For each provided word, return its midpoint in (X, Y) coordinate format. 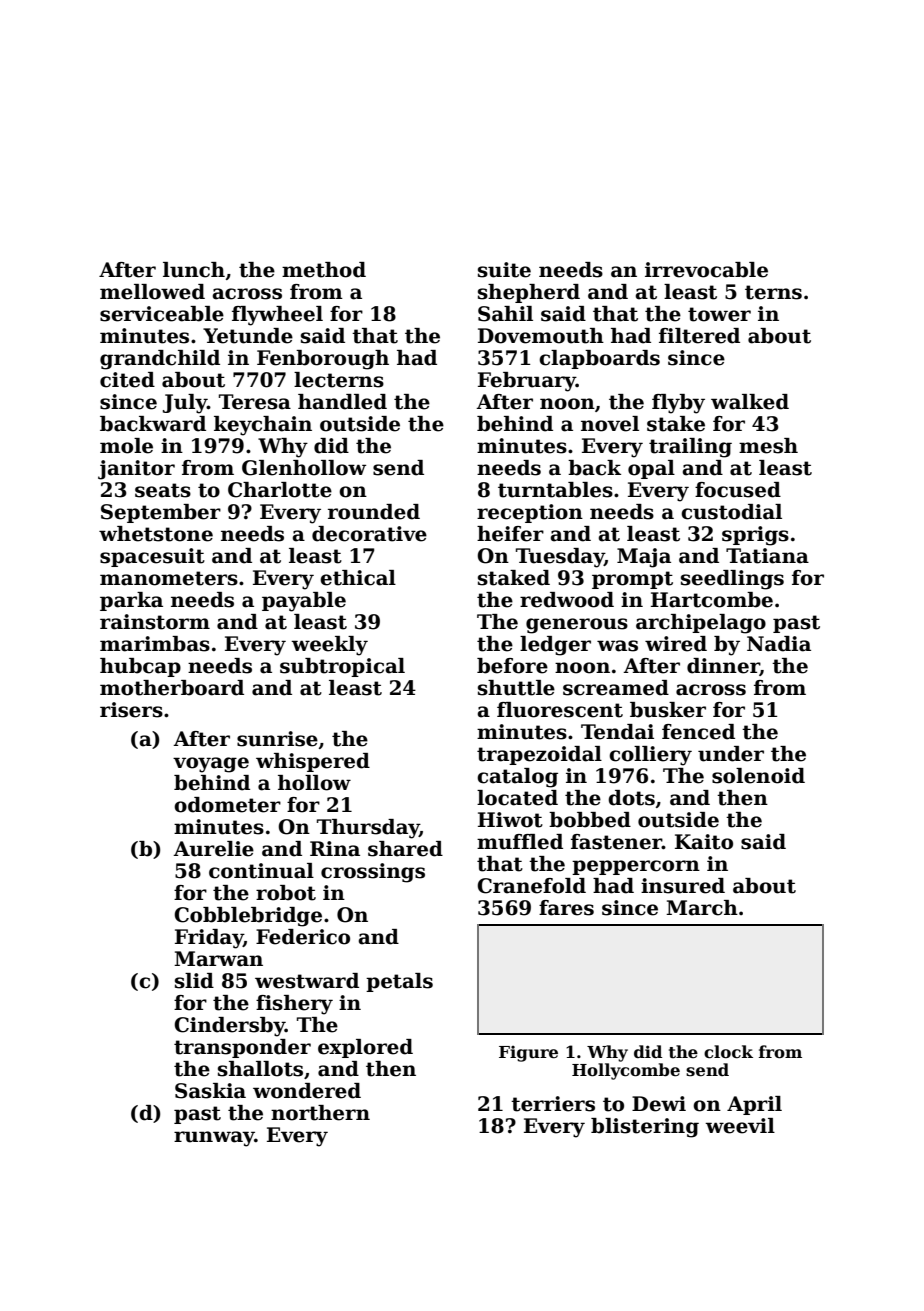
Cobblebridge (248, 917)
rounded (374, 512)
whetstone (156, 534)
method (324, 270)
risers (131, 710)
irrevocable (706, 270)
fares (566, 908)
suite (504, 270)
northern (320, 1113)
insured (683, 886)
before (512, 666)
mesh (768, 446)
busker (668, 710)
